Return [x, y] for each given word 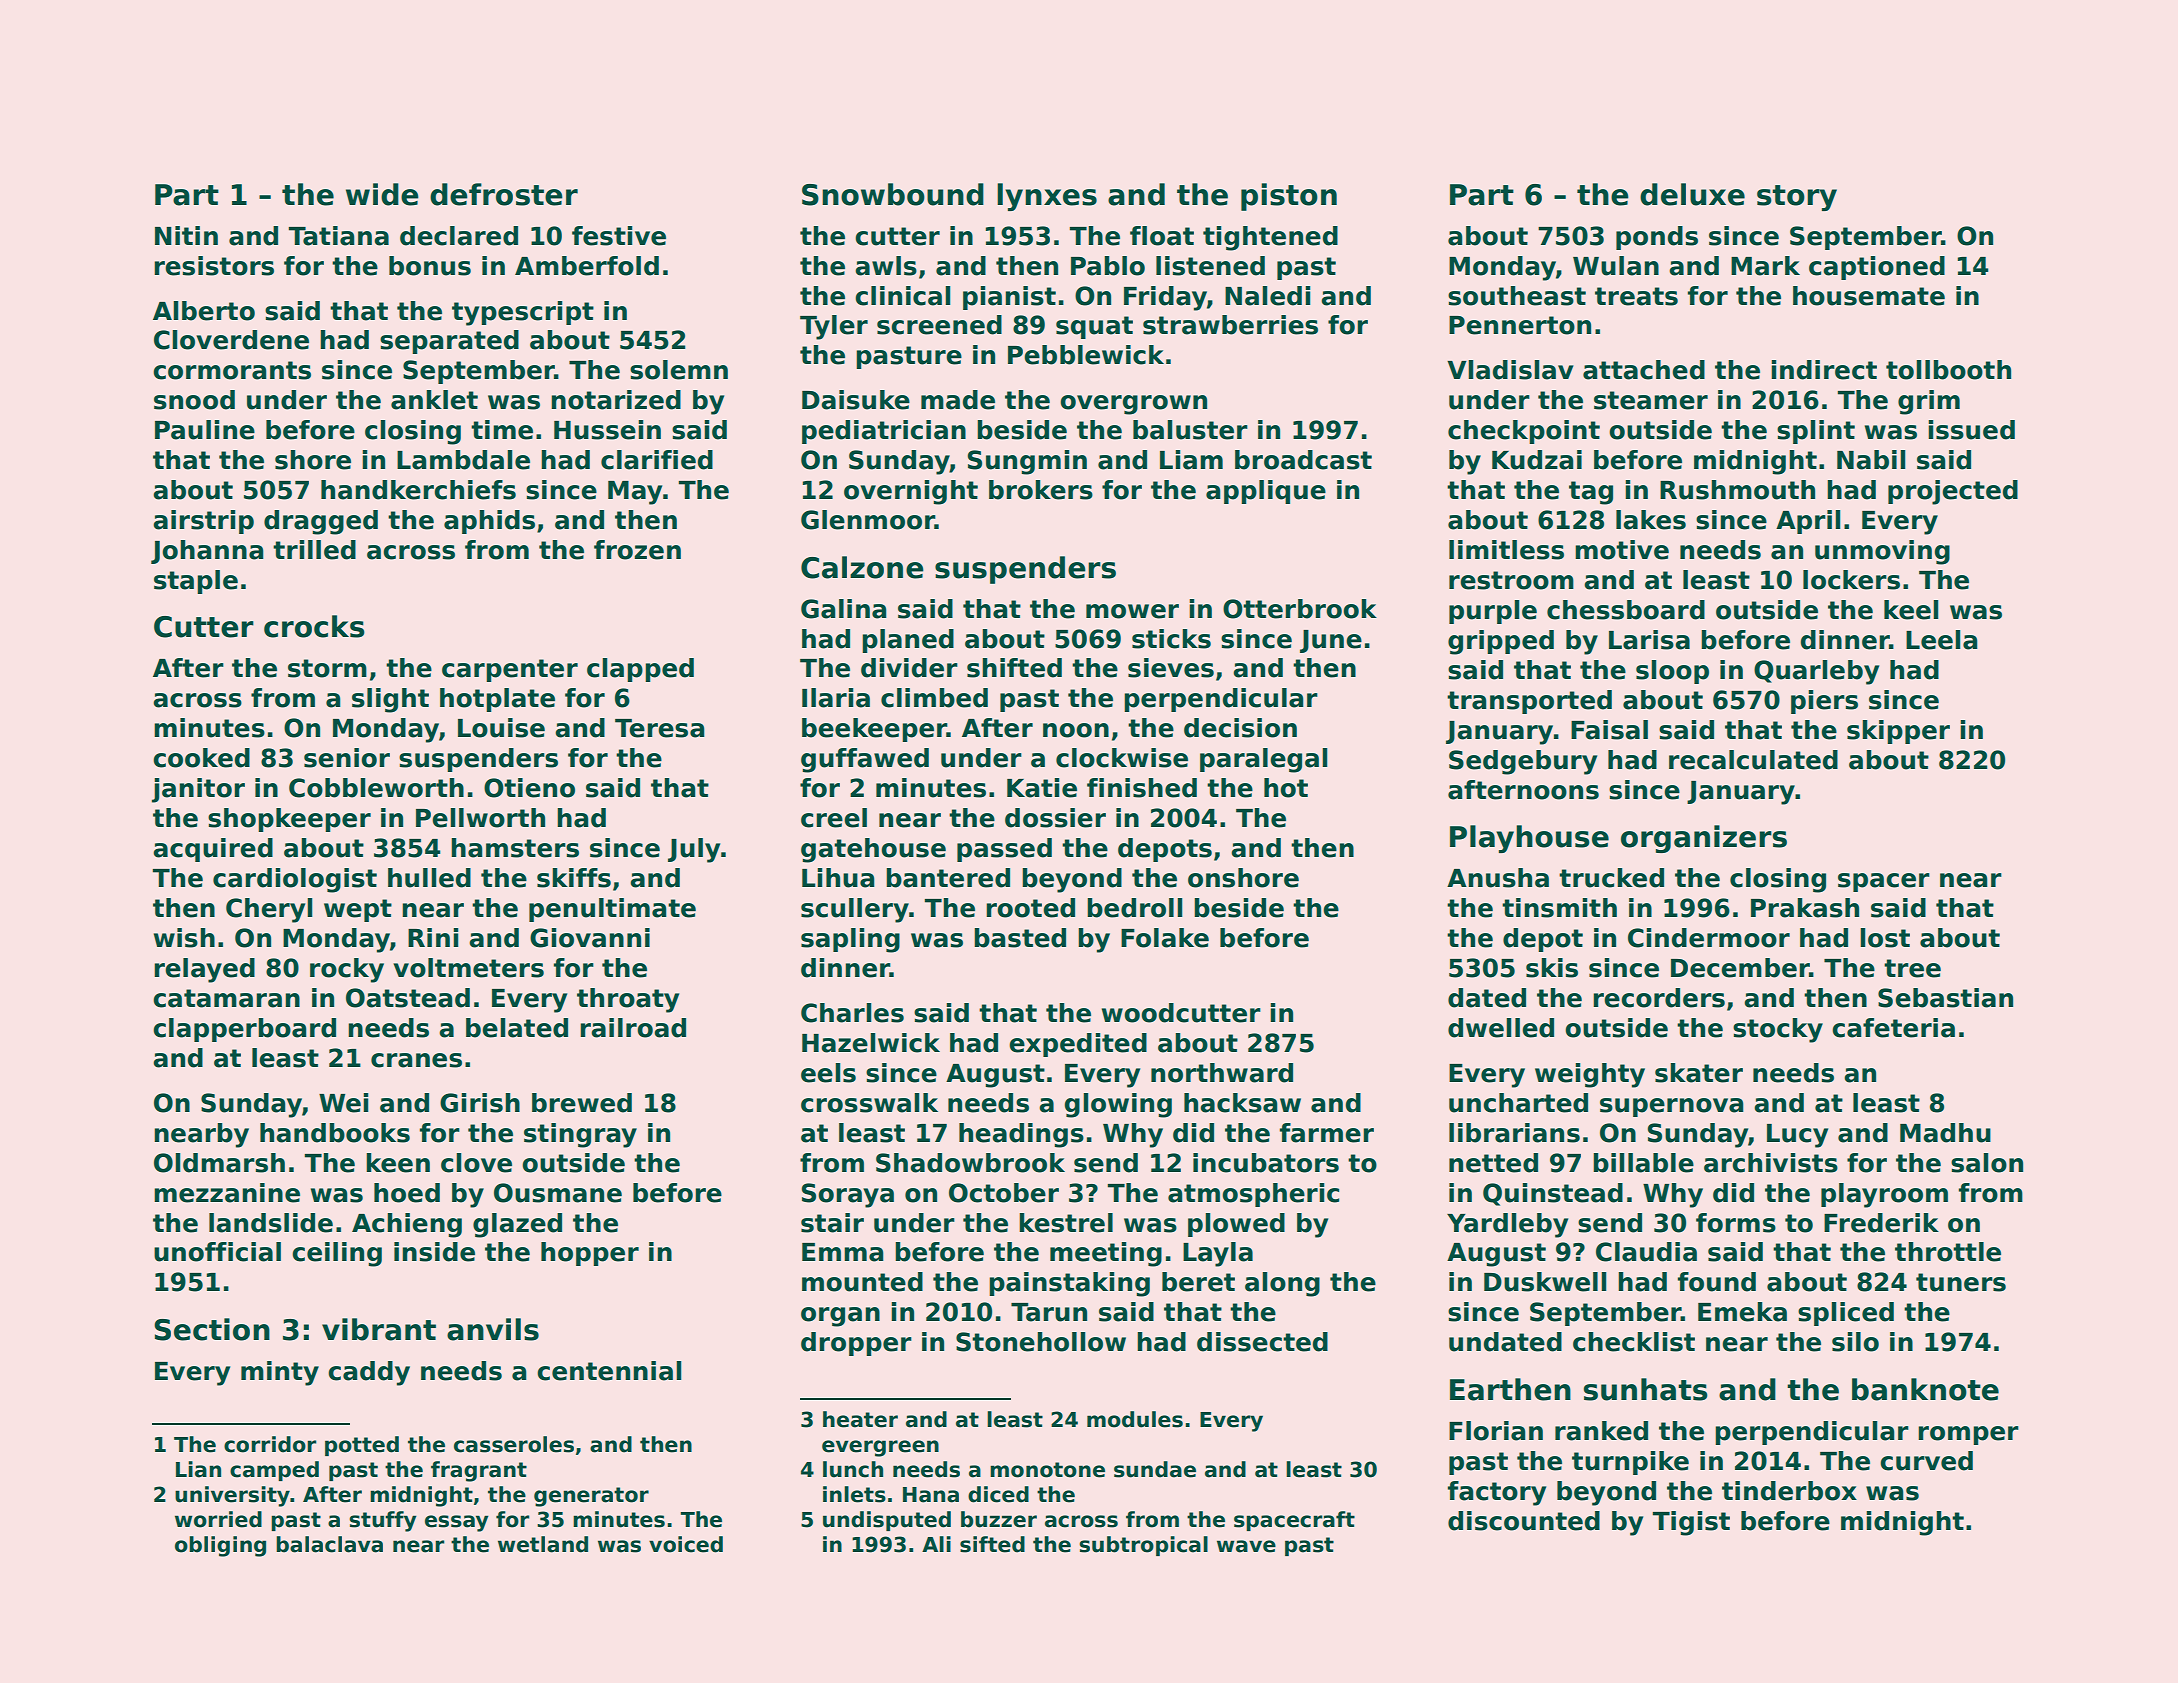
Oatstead [408, 998]
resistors [214, 266]
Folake [1165, 938]
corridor [270, 1444]
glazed [517, 1225]
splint [1816, 432]
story [1797, 198]
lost [1885, 938]
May [635, 493]
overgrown [1134, 405]
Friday [1165, 298]
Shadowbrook [970, 1163]
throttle [1948, 1252]
